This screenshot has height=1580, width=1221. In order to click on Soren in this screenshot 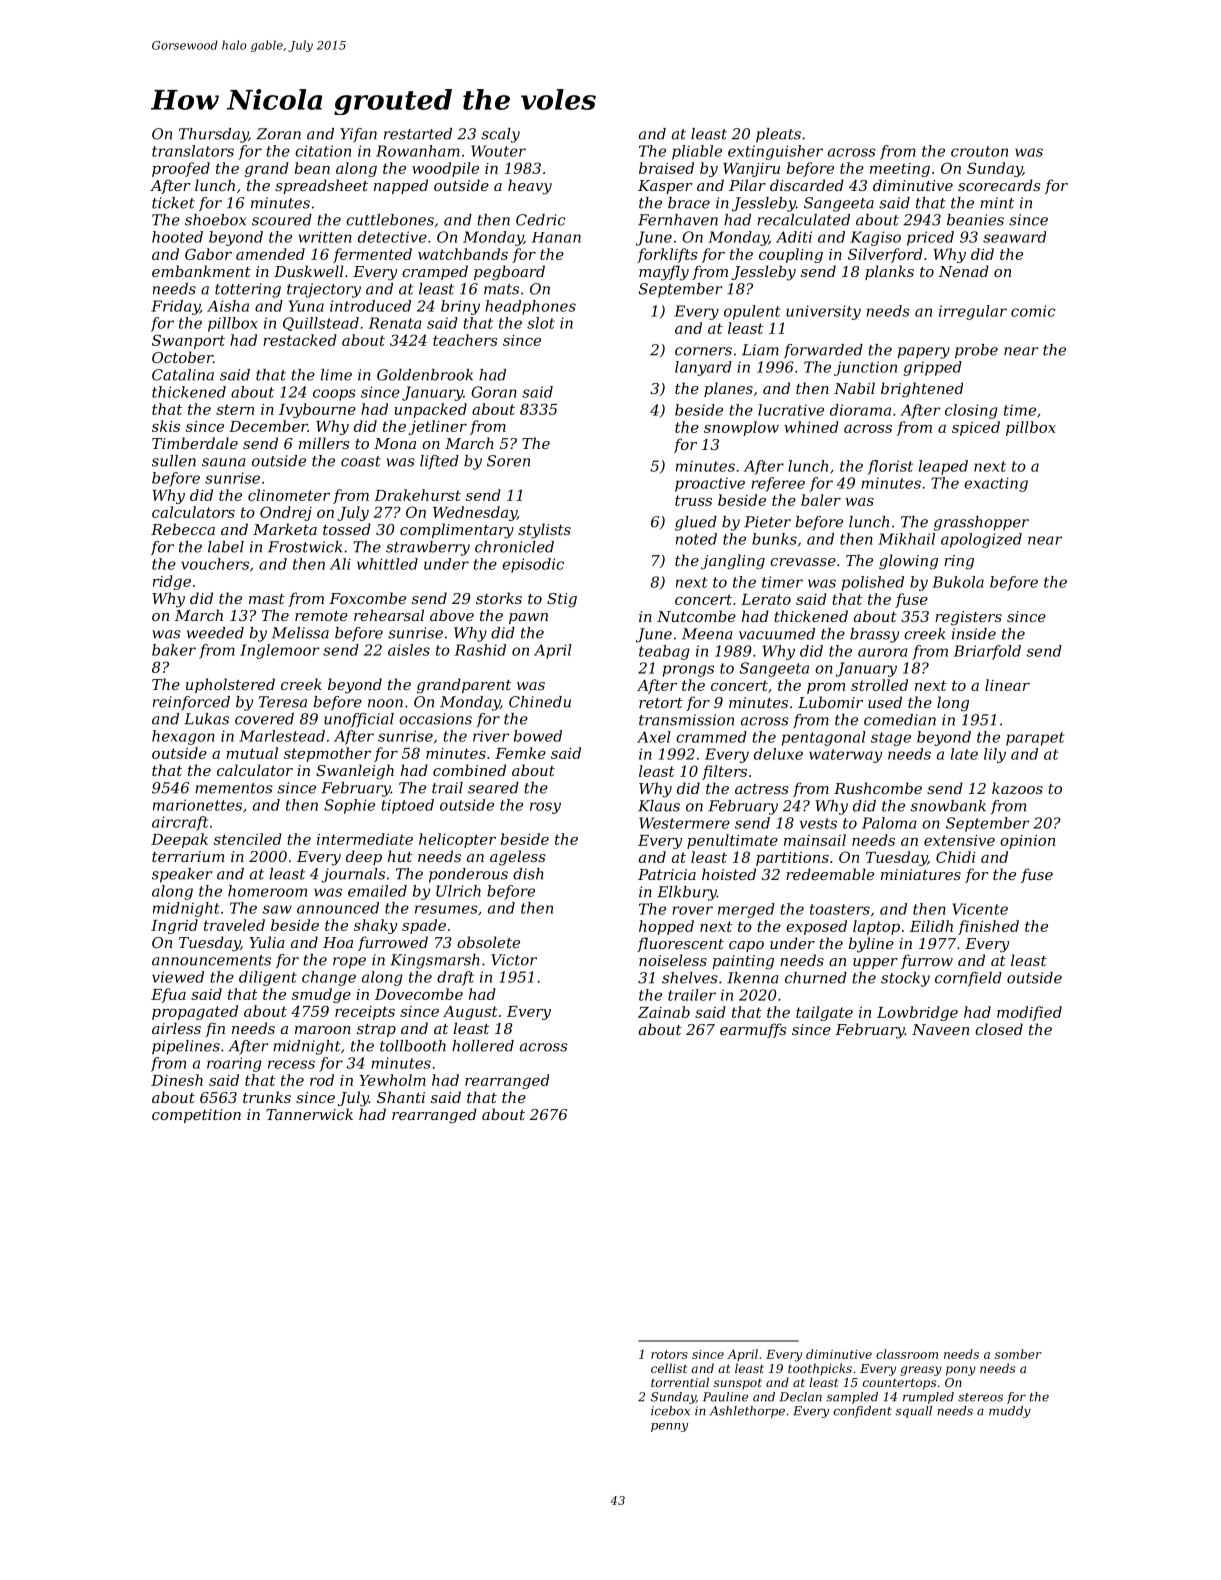, I will do `click(508, 461)`.
